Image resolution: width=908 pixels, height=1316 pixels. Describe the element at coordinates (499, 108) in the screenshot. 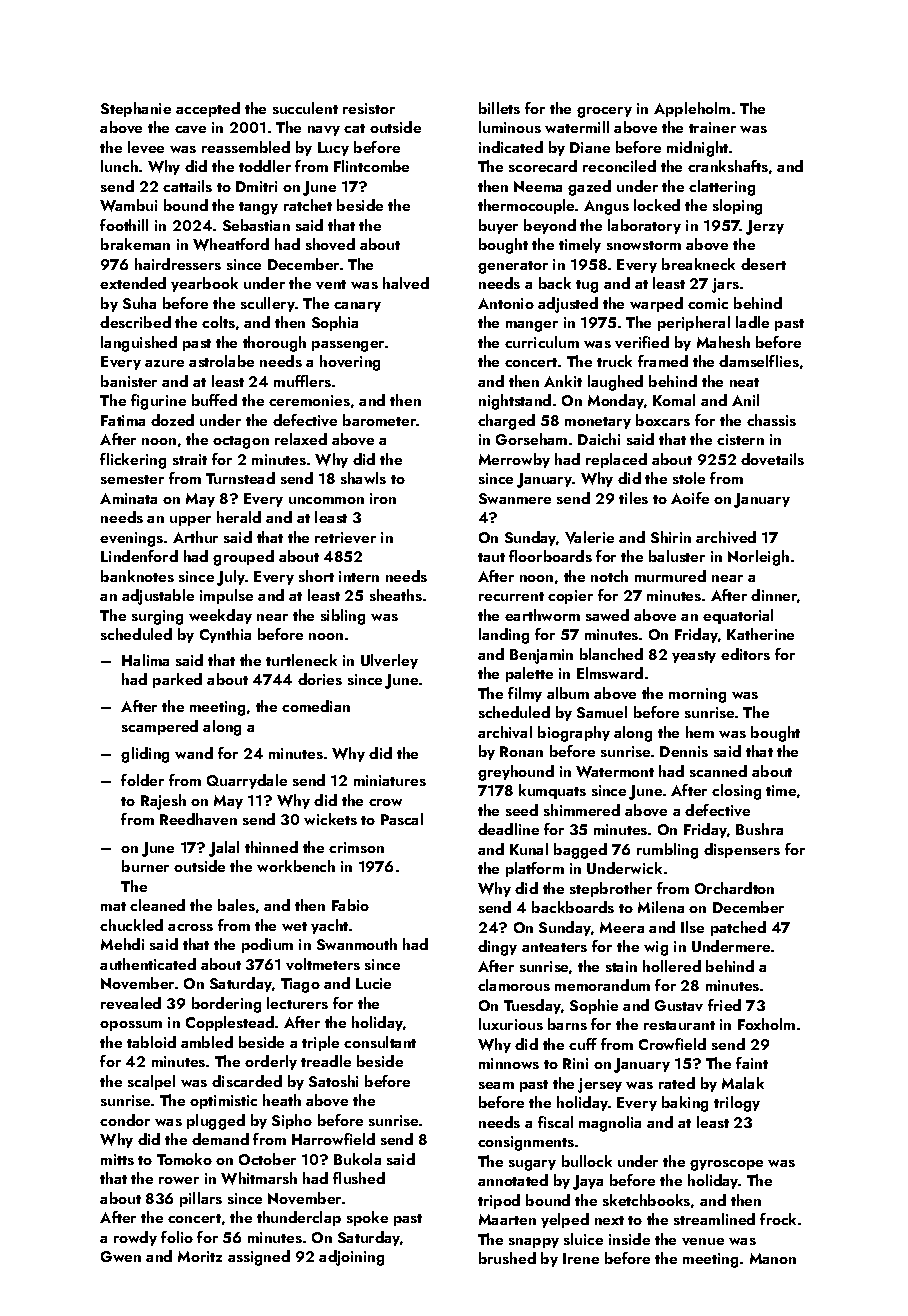

I see `billets` at that location.
